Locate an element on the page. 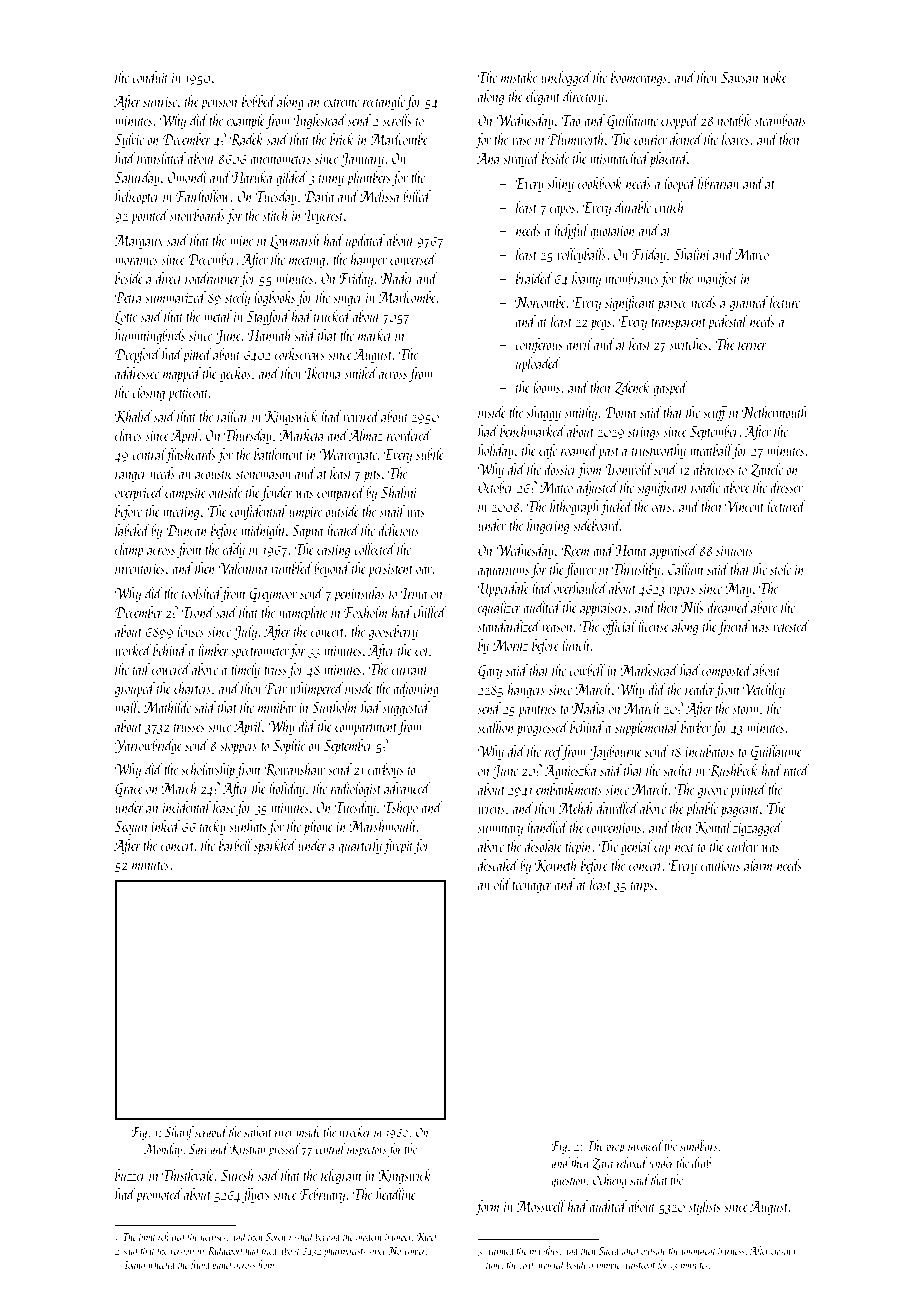 The image size is (924, 1308). Ioana is located at coordinates (134, 1265).
